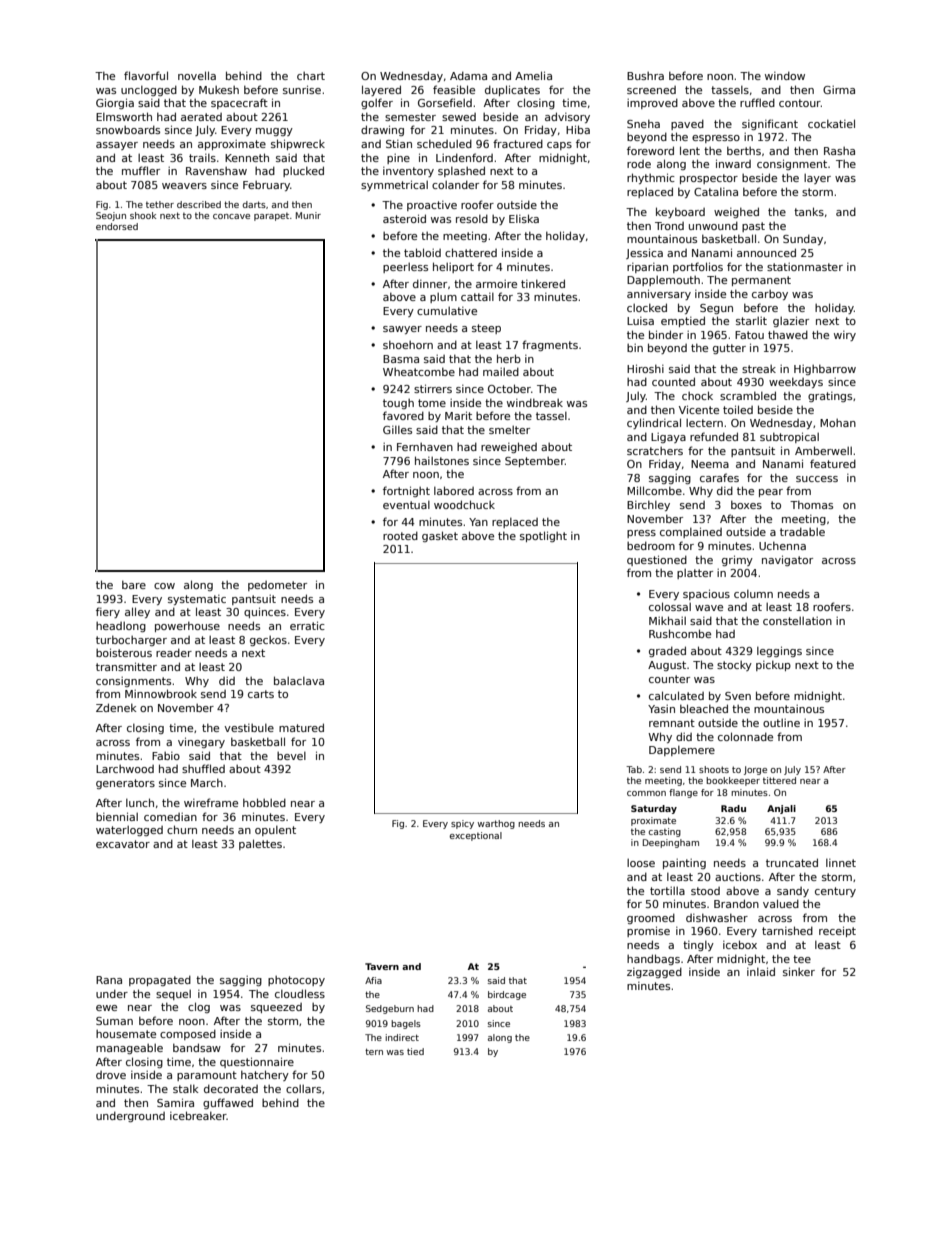  I want to click on biennial, so click(117, 816).
